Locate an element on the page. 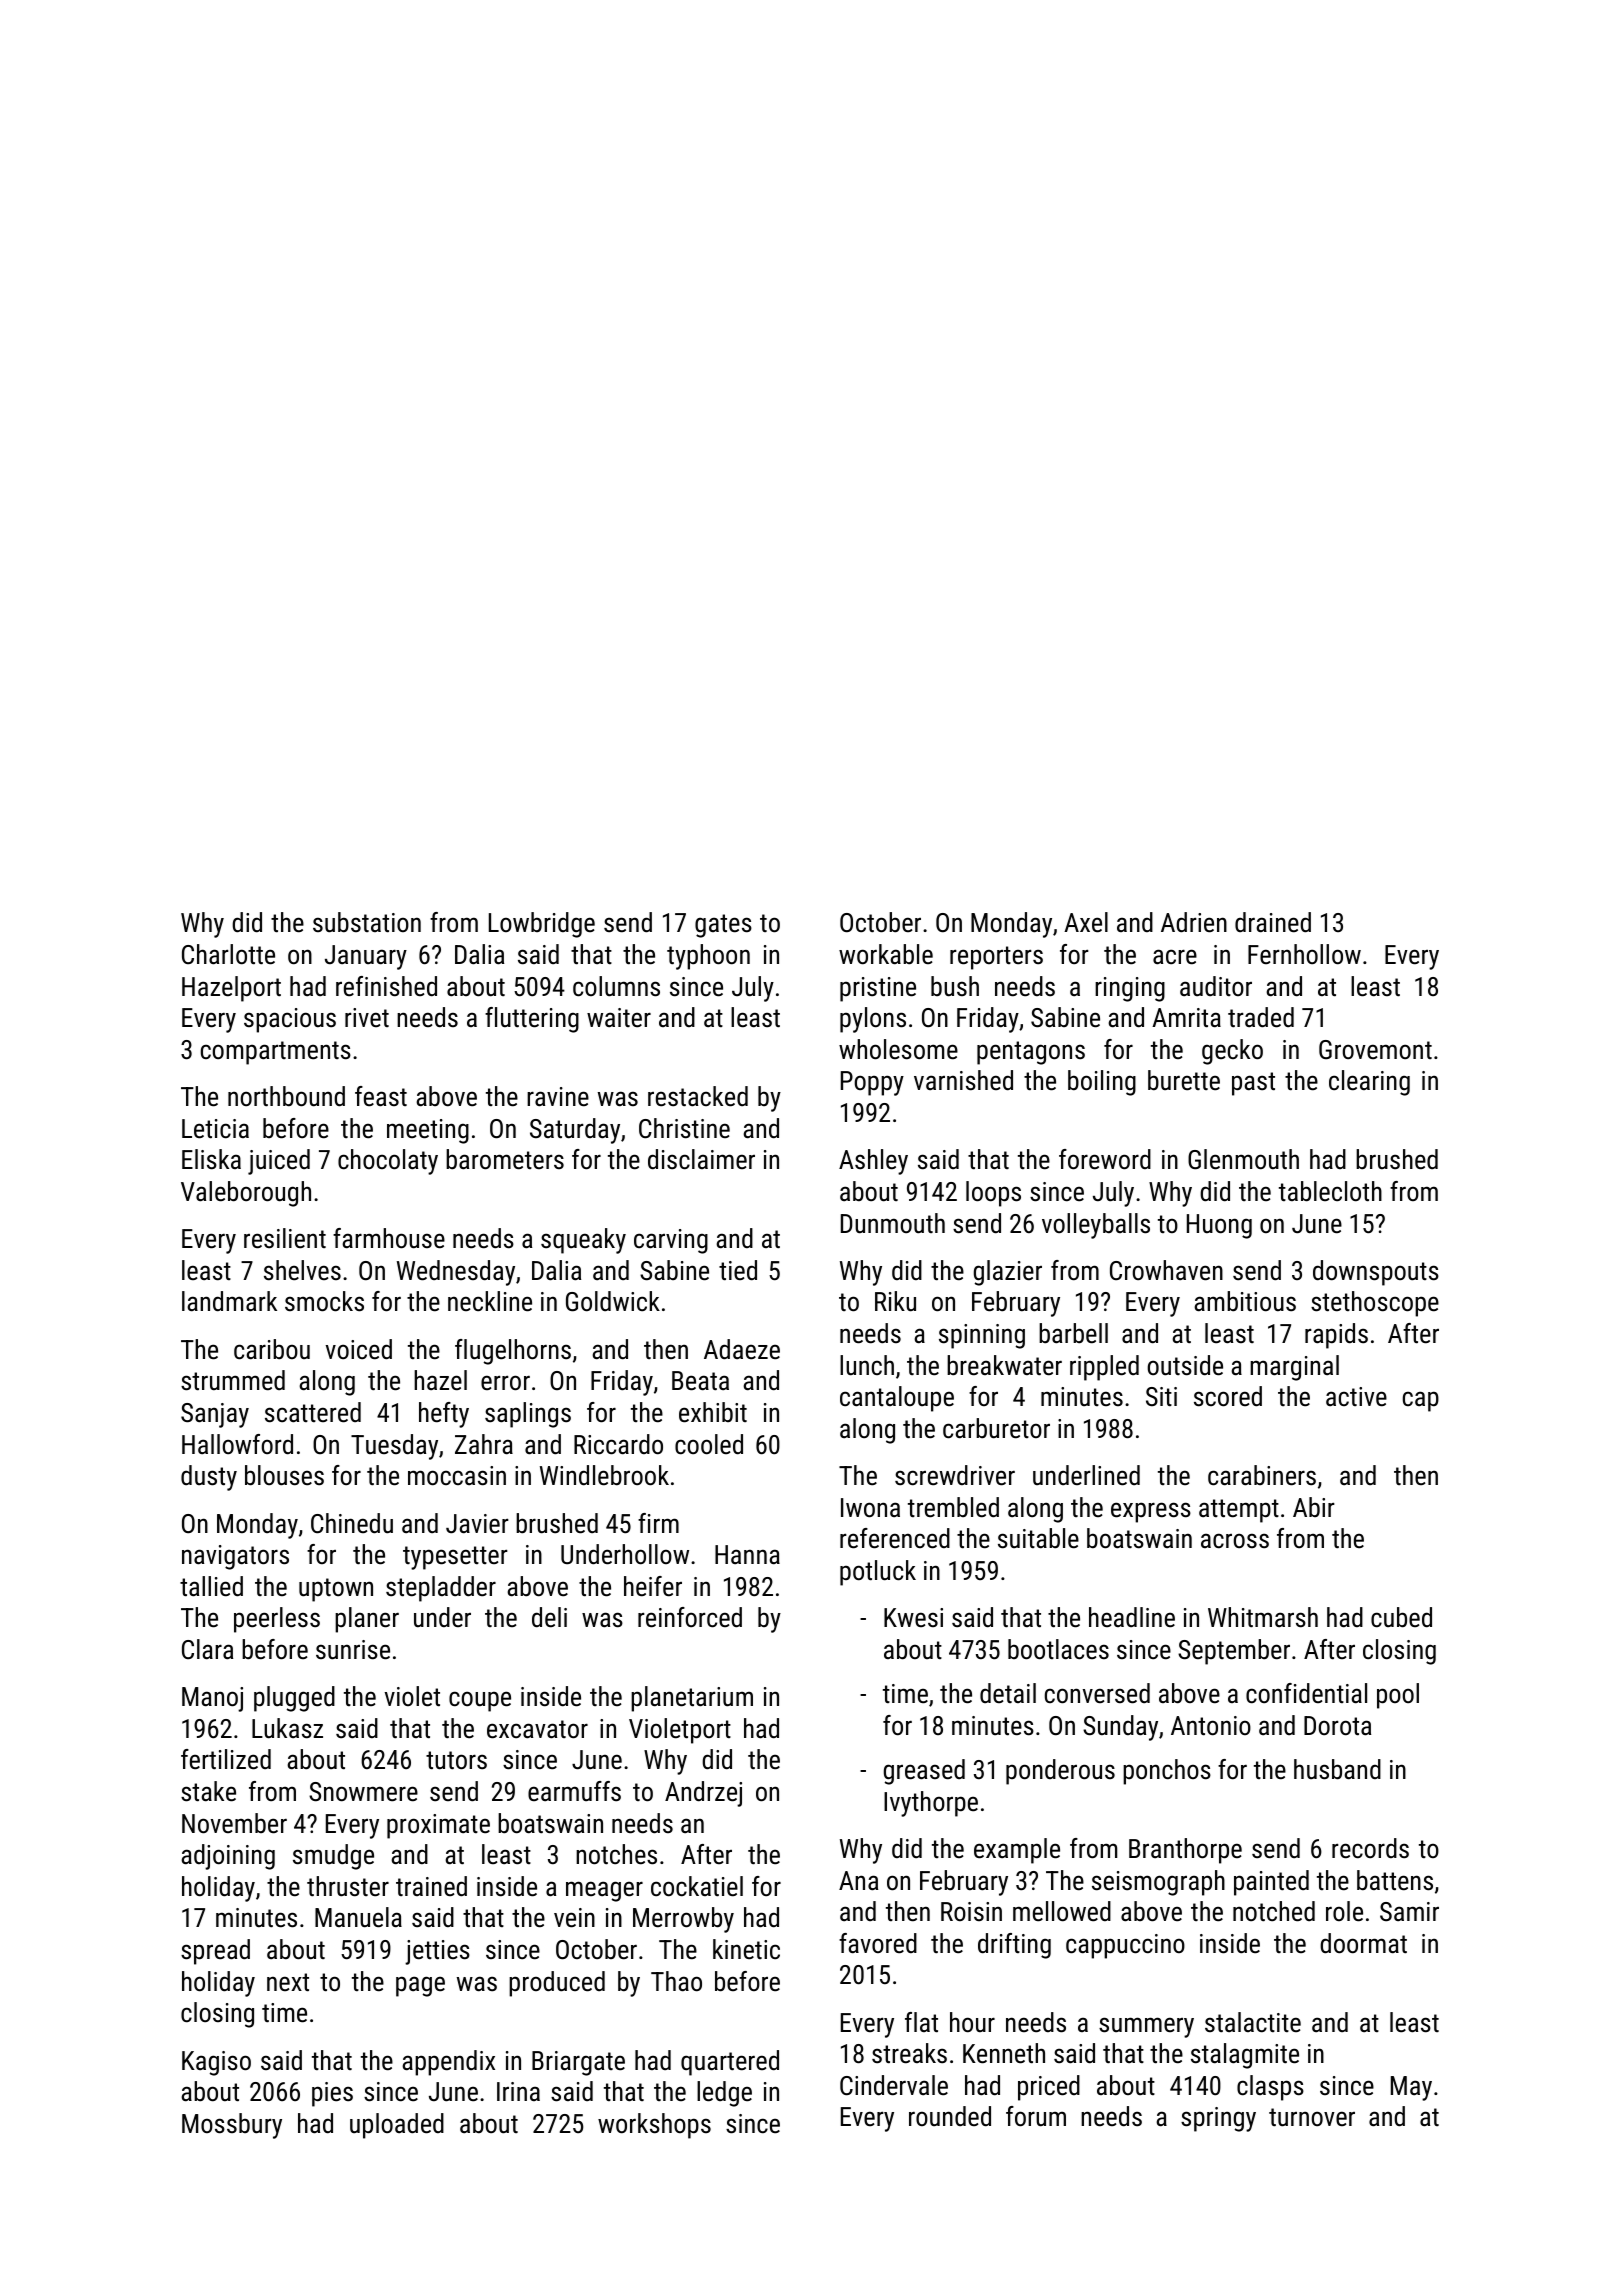 The image size is (1620, 2292). May is located at coordinates (1411, 2088).
